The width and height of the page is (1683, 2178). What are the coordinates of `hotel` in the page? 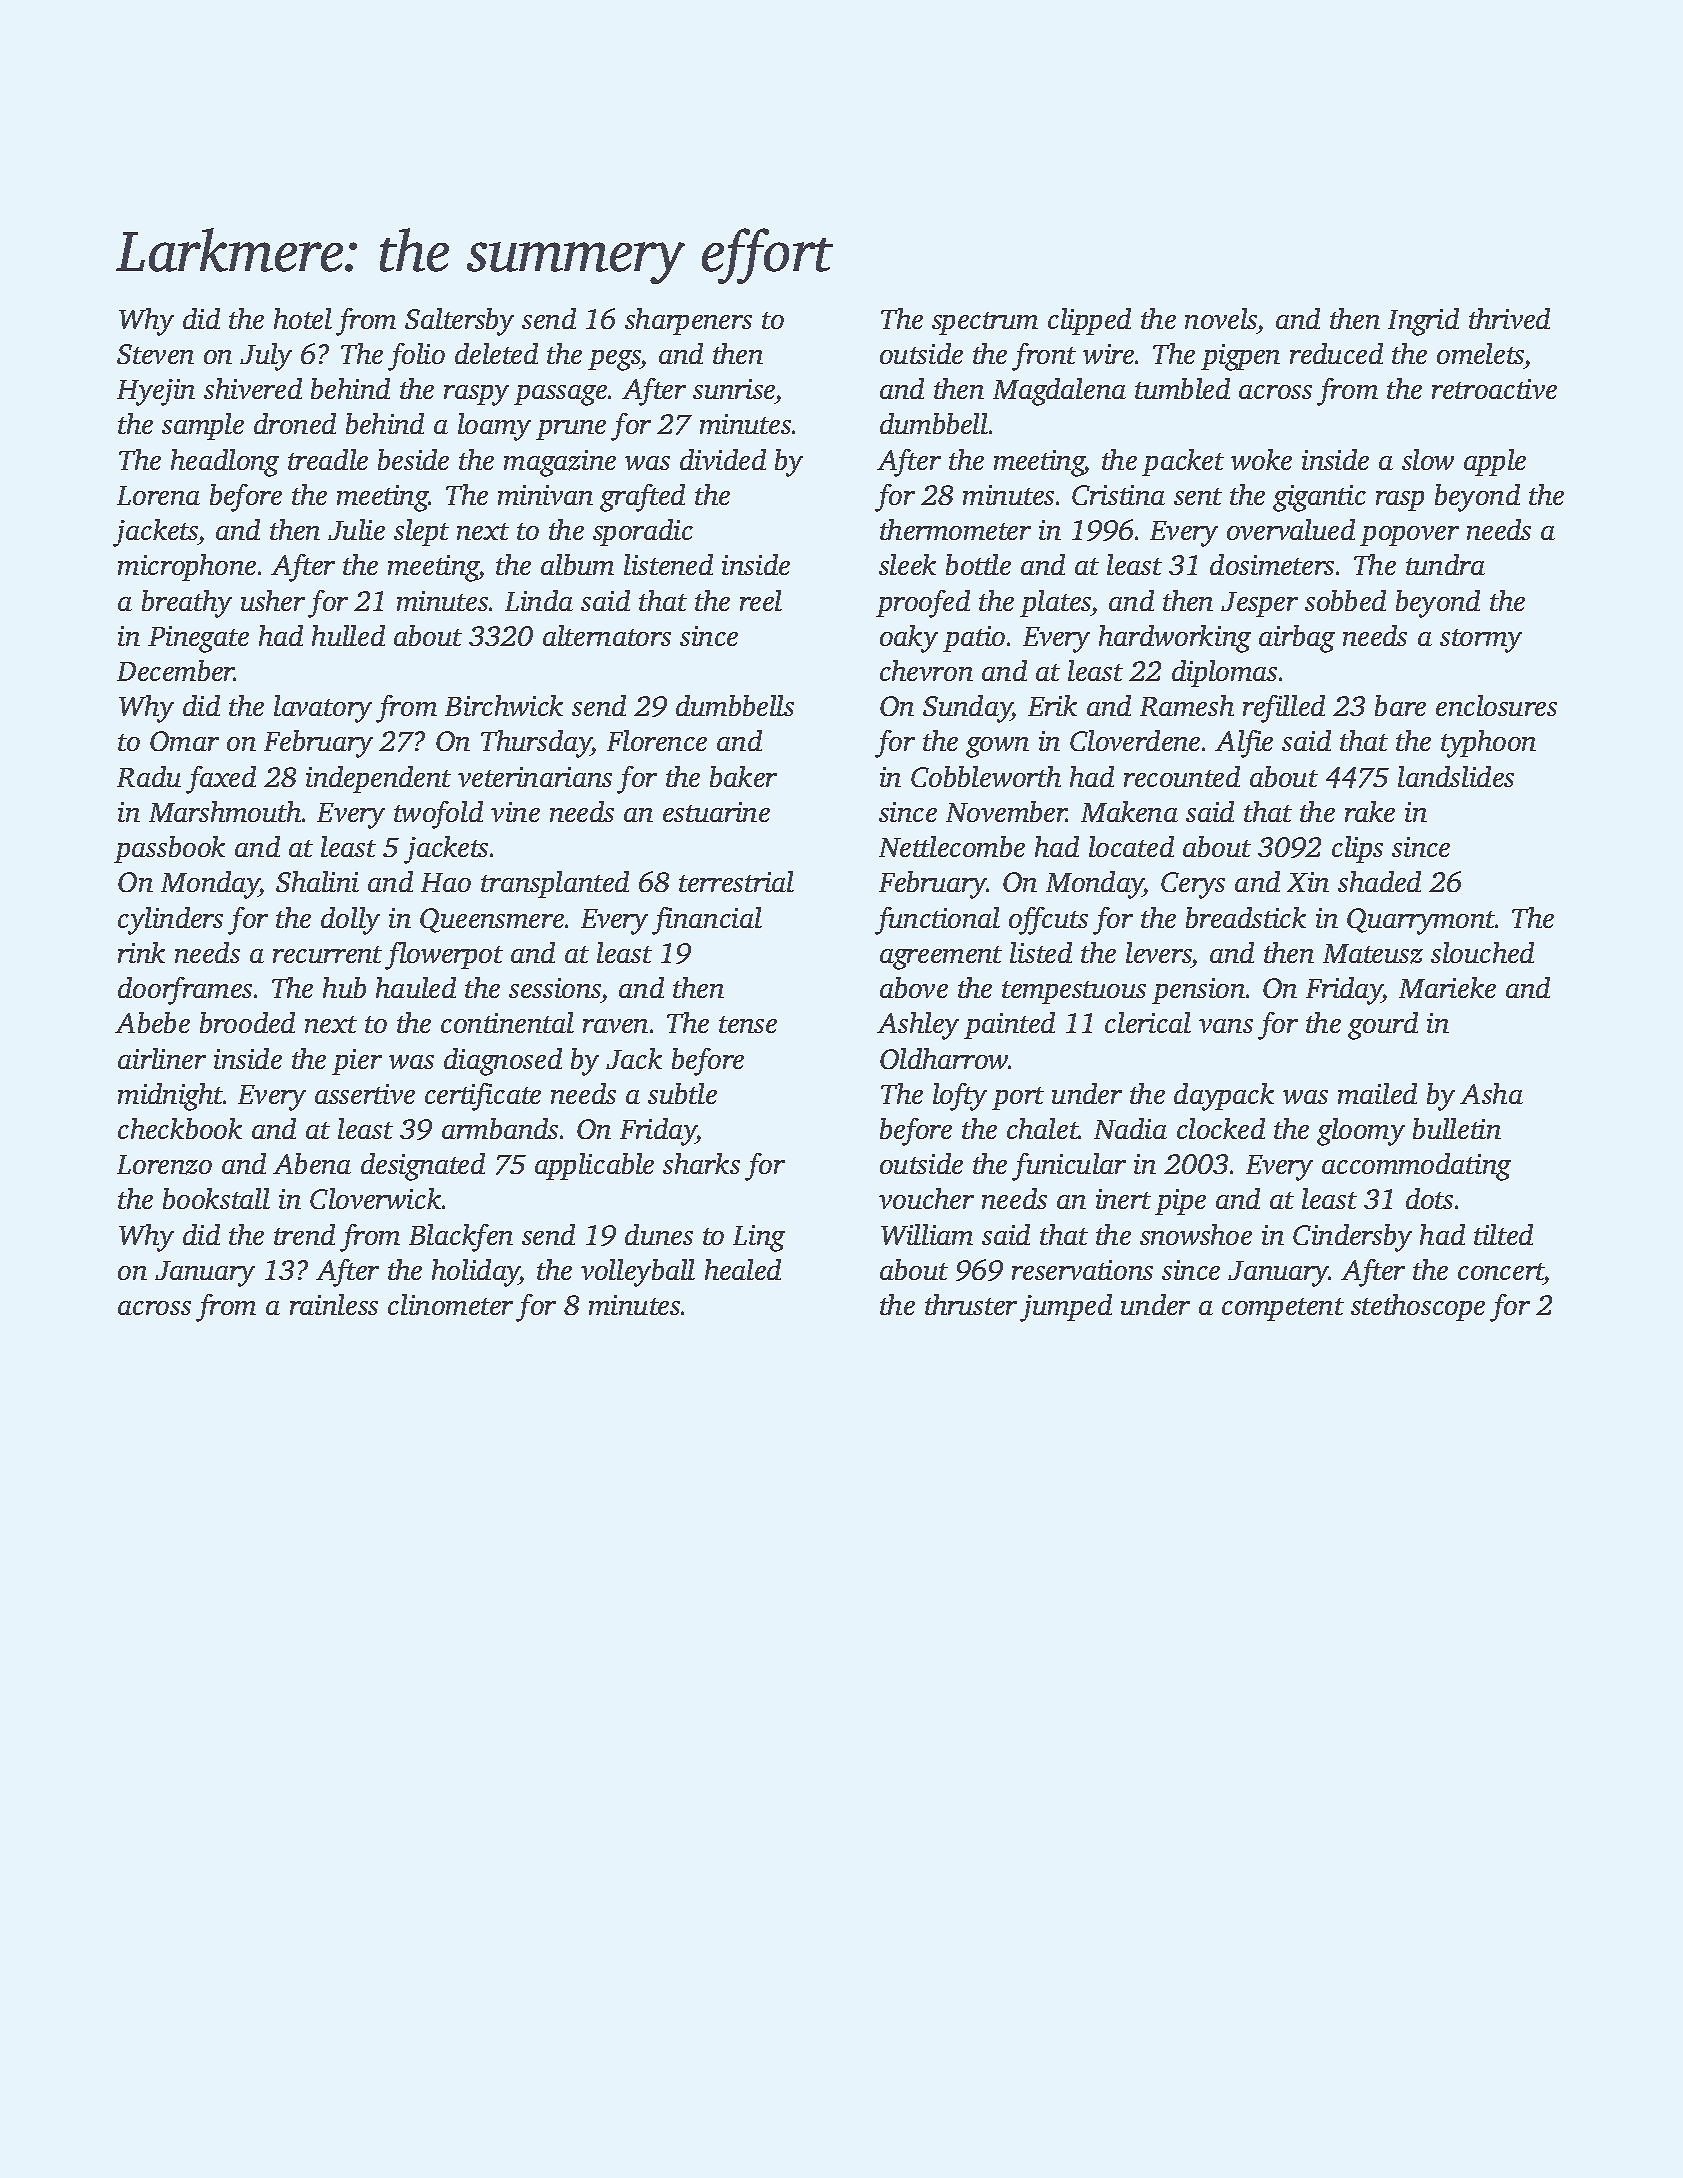 It's located at (303, 318).
